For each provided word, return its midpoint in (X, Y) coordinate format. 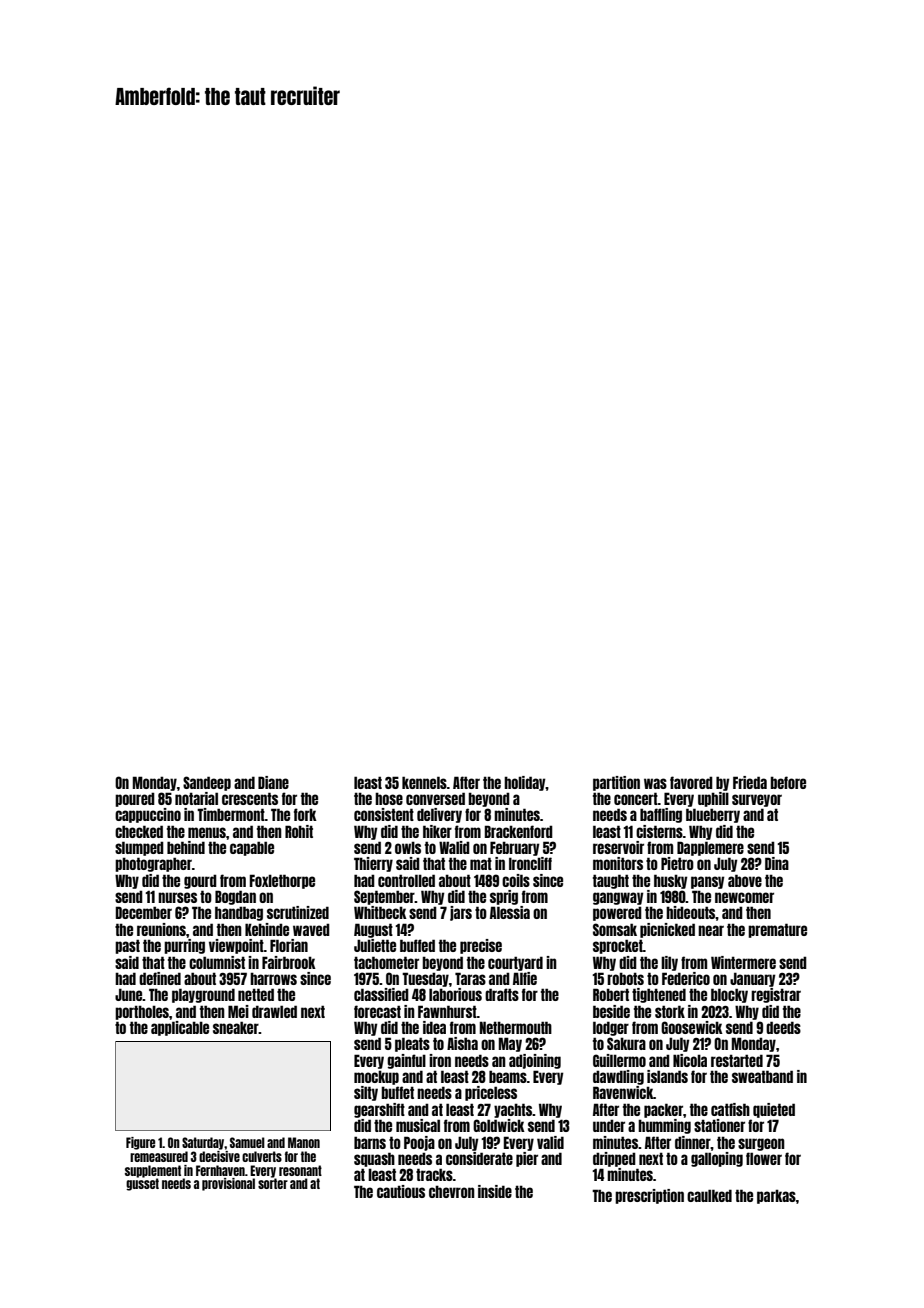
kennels (424, 782)
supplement (153, 1171)
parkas (776, 1196)
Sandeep (207, 783)
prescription (649, 1196)
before (788, 782)
